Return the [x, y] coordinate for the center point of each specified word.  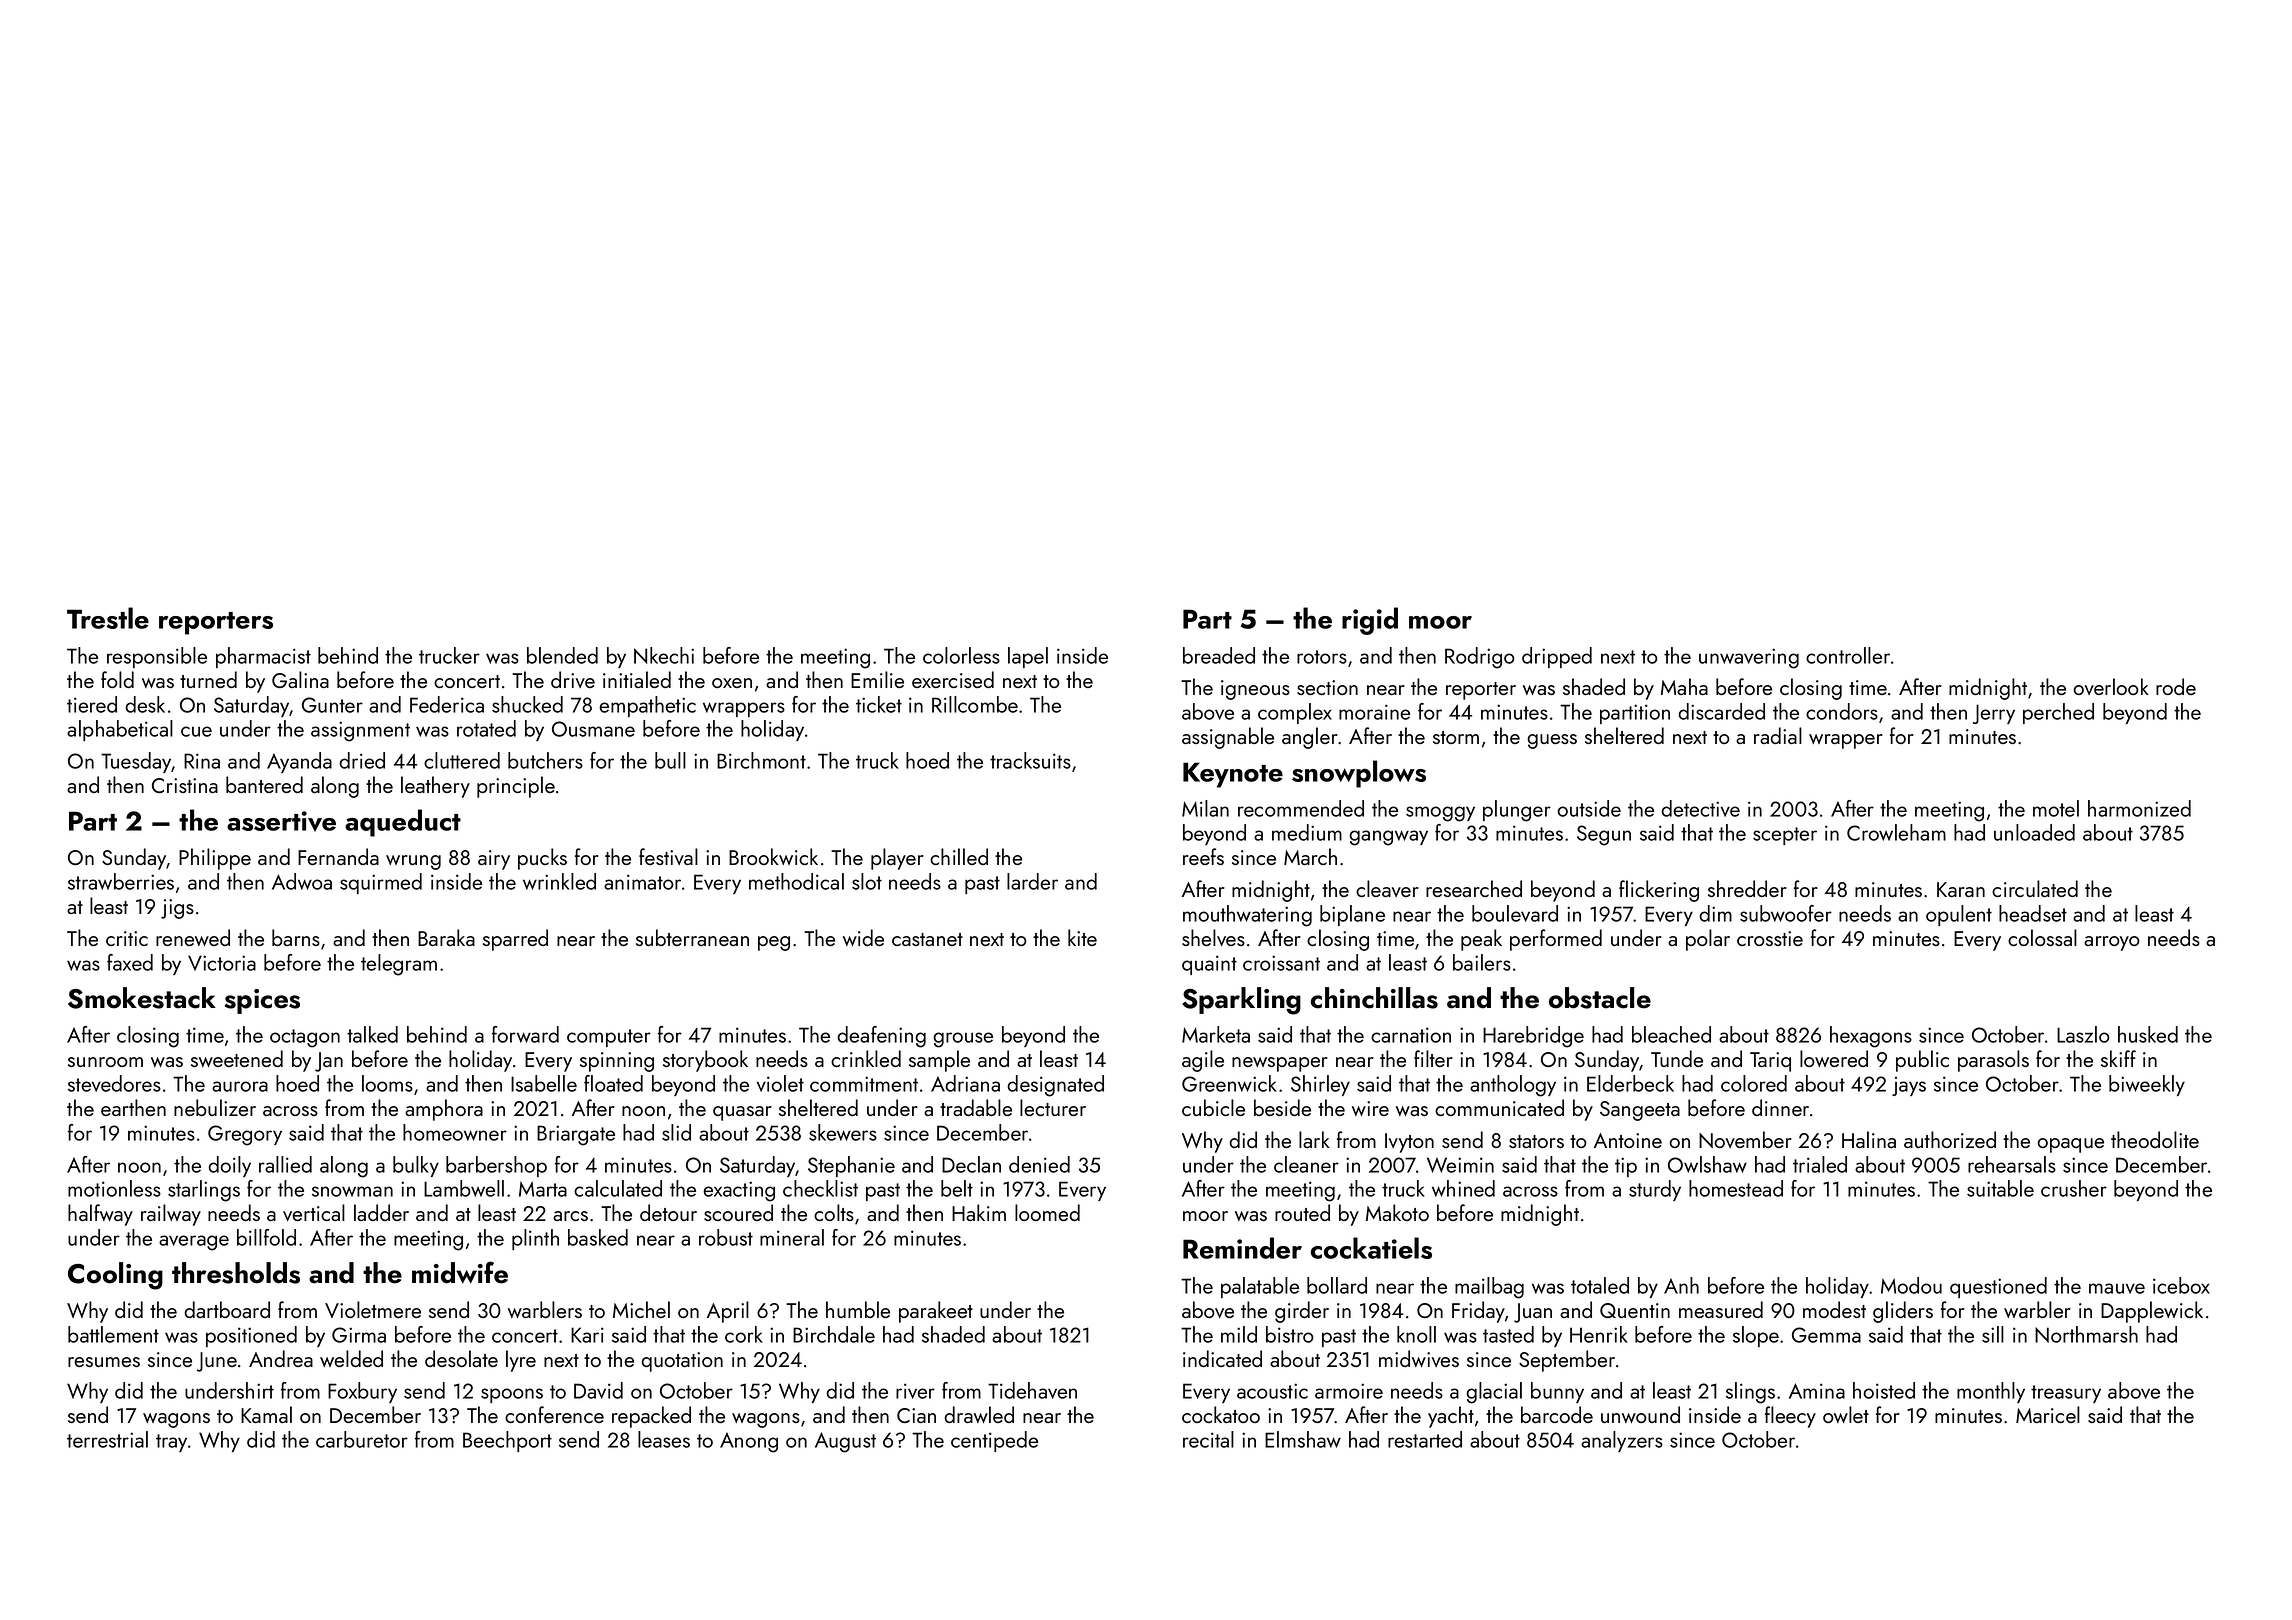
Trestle [108, 618]
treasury [2066, 1394]
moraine [1374, 712]
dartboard [227, 1309]
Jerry [1994, 714]
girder [1302, 1312]
